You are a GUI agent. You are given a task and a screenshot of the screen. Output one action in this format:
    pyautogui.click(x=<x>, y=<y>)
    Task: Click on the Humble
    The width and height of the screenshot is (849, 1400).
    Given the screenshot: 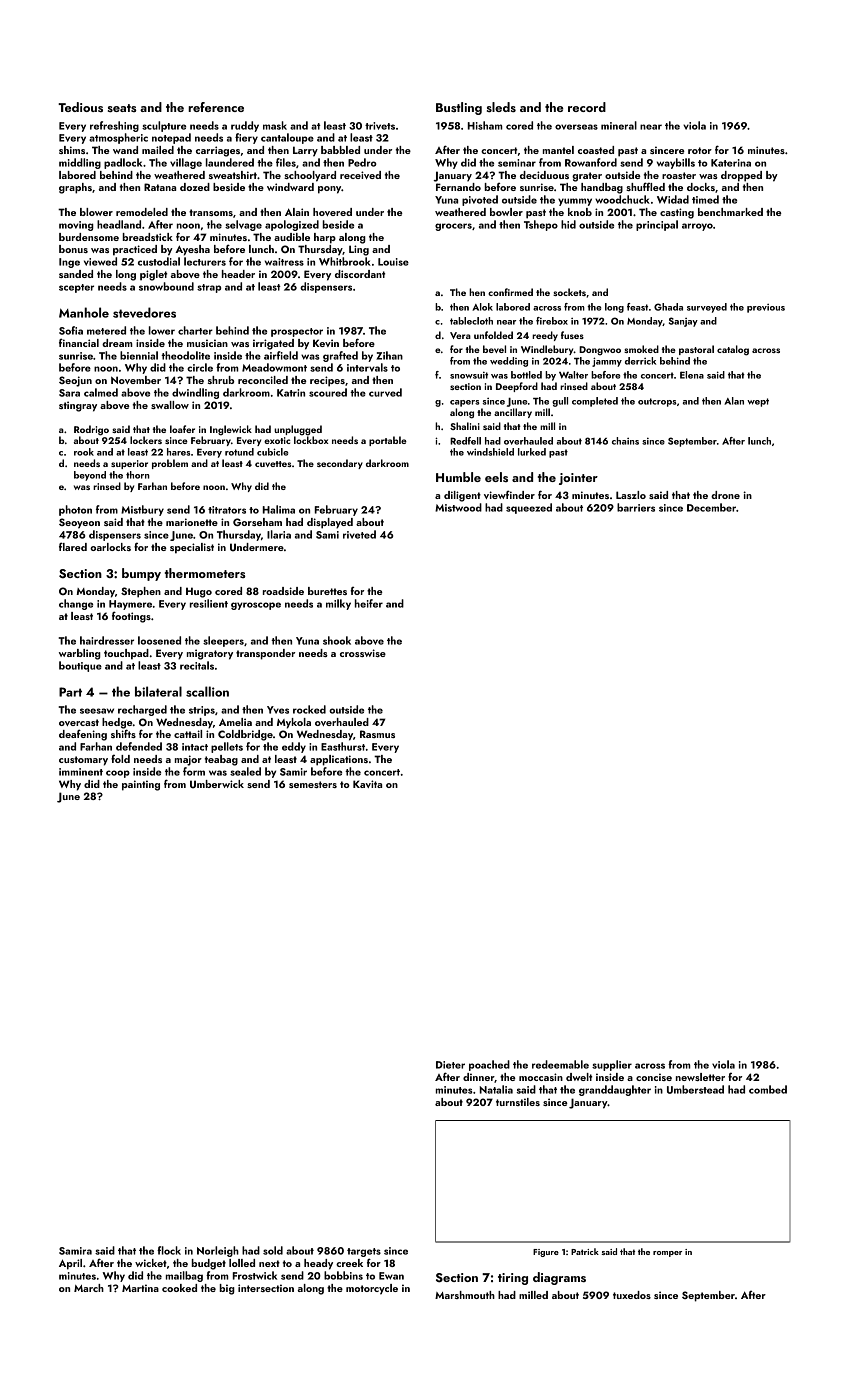 What is the action you would take?
    pyautogui.click(x=458, y=477)
